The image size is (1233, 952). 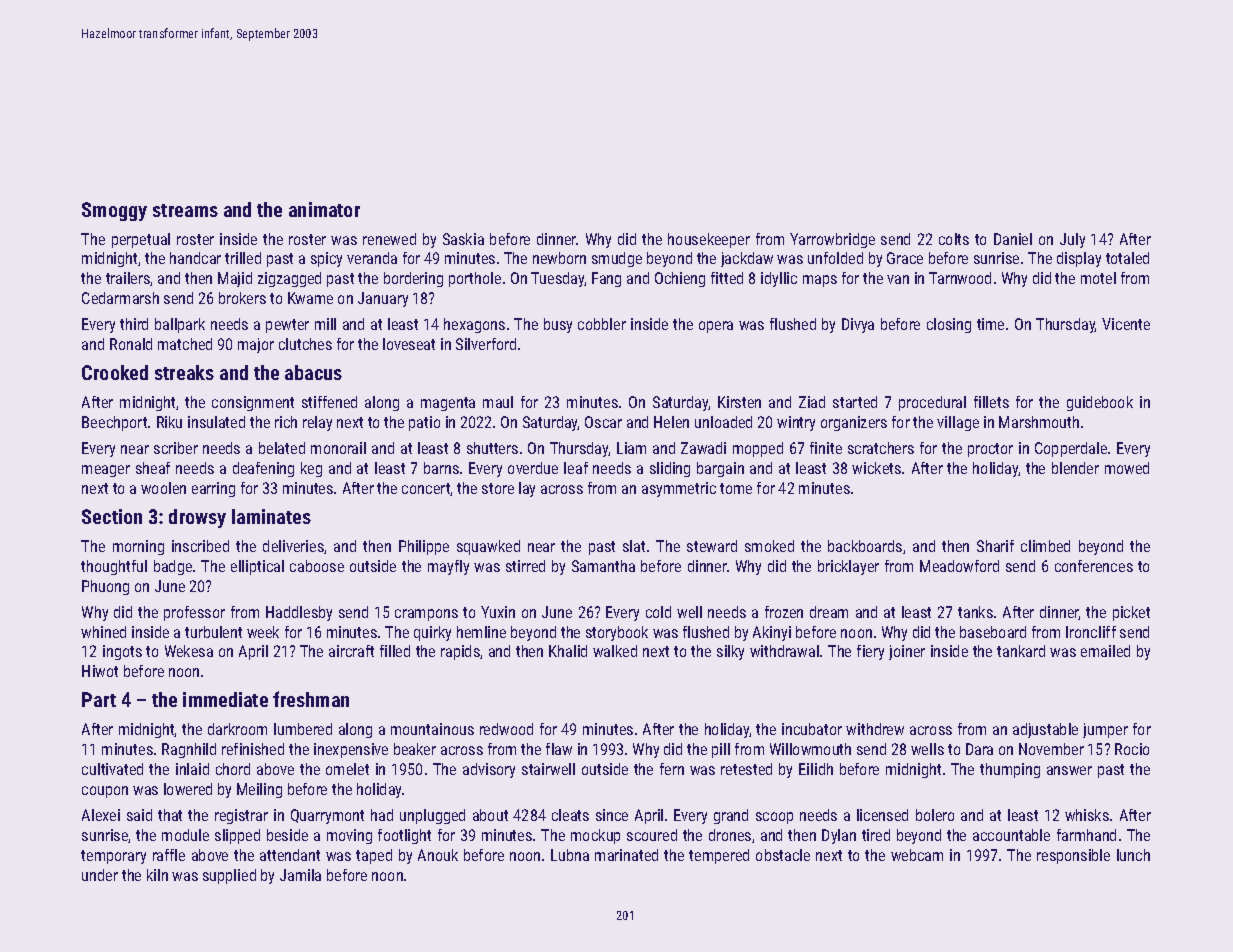 What do you see at coordinates (141, 240) in the screenshot?
I see `perpetual` at bounding box center [141, 240].
